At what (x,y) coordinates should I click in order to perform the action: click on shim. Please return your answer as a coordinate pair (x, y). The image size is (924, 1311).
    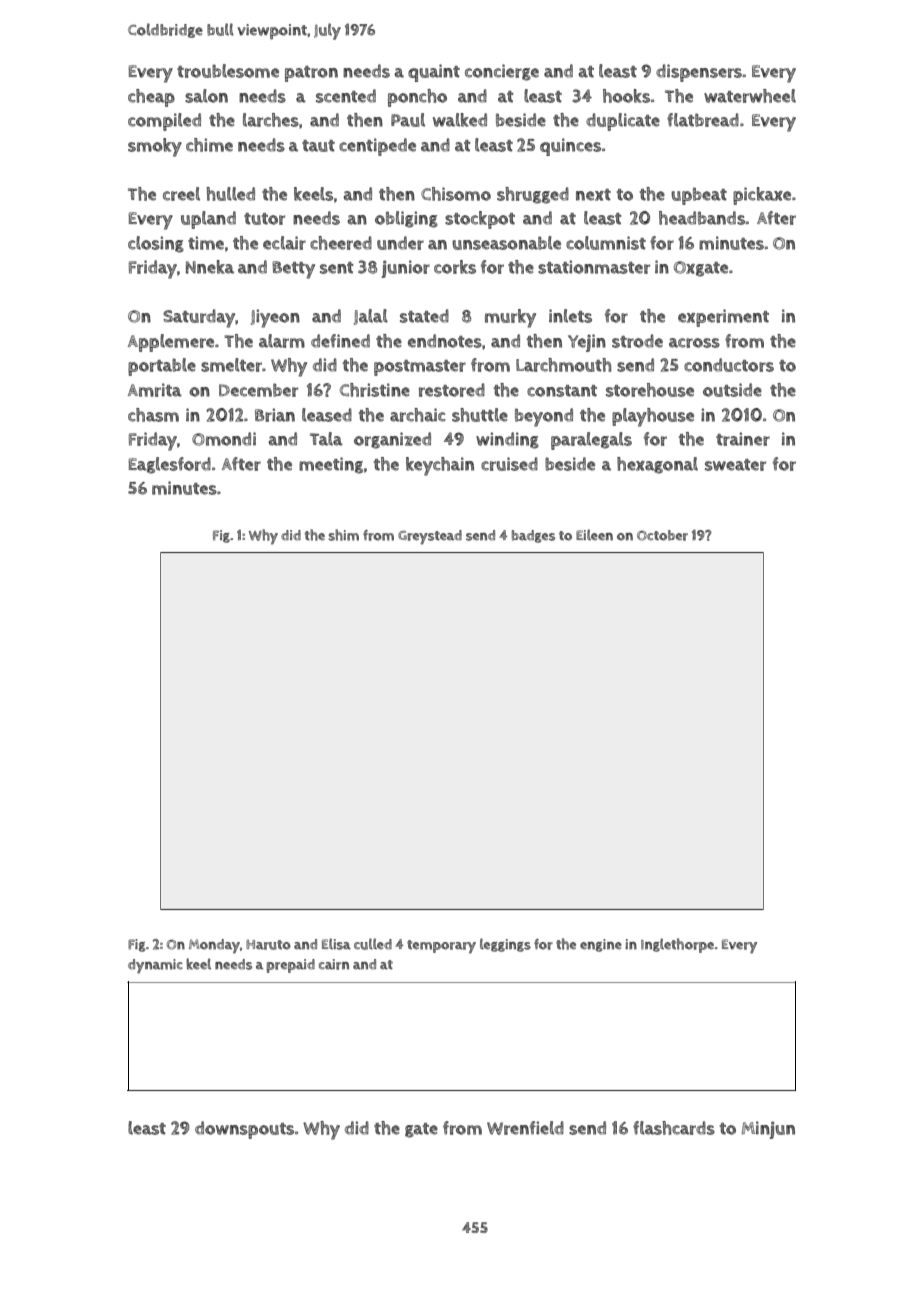
    Looking at the image, I should click on (344, 535).
